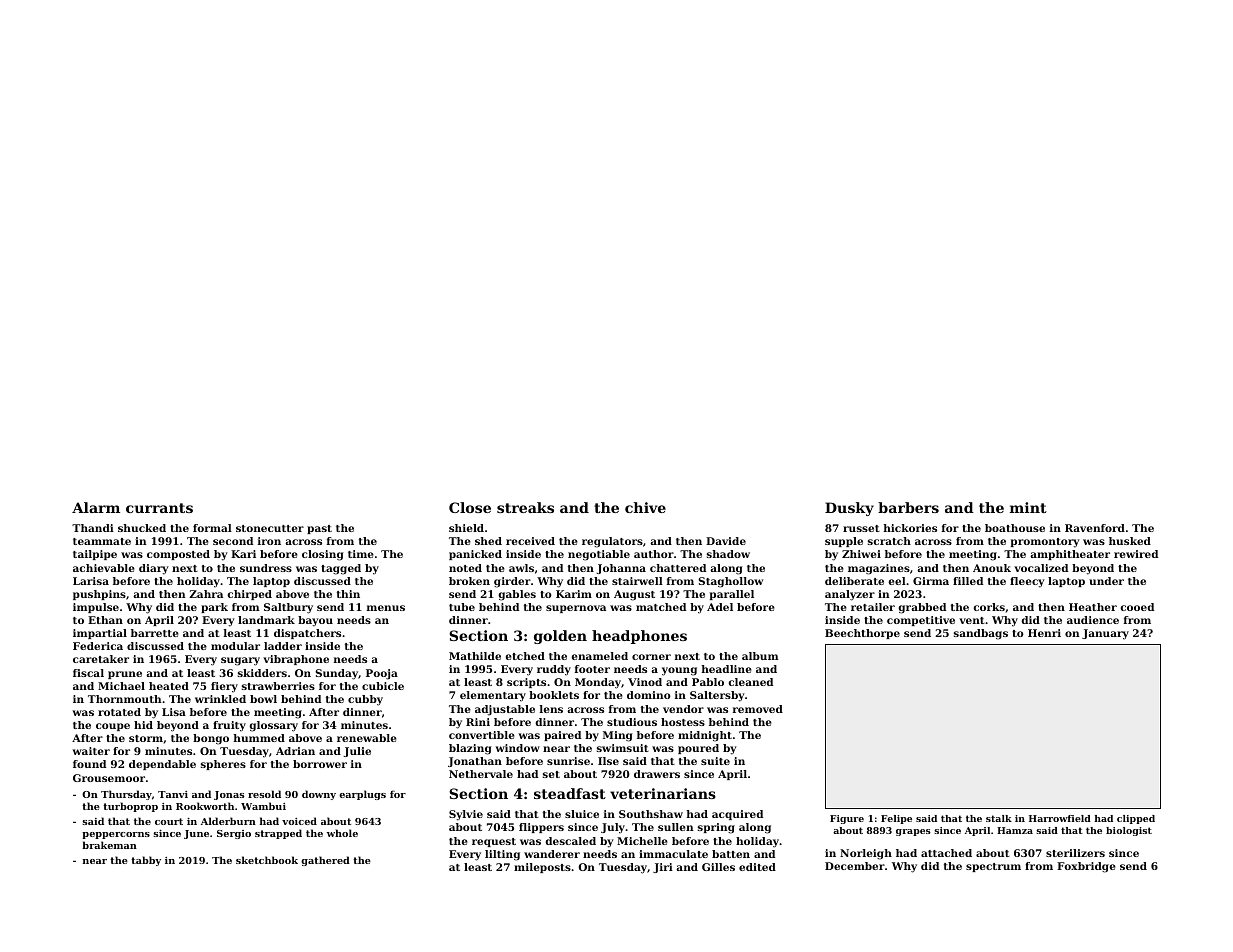 Image resolution: width=1233 pixels, height=952 pixels. What do you see at coordinates (1086, 867) in the screenshot?
I see `Foxbridge` at bounding box center [1086, 867].
